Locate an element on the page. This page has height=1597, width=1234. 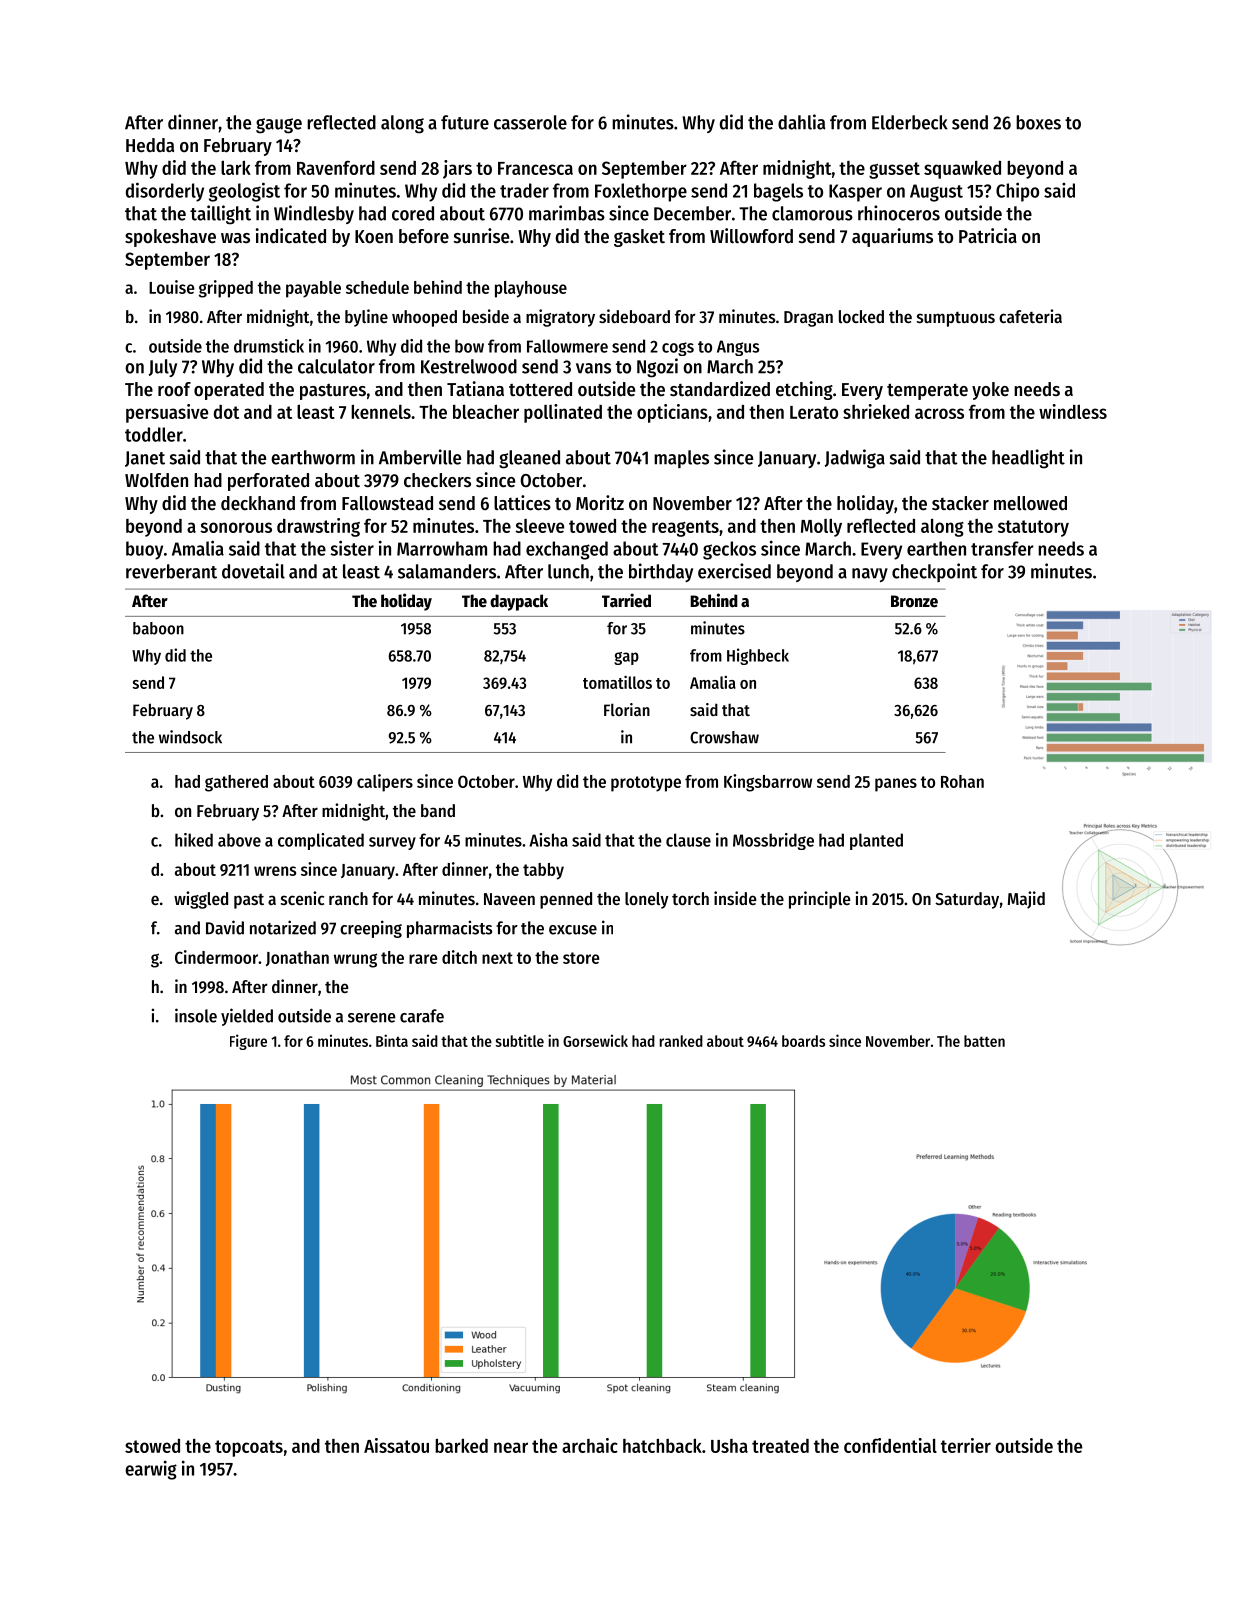
earwig is located at coordinates (151, 1470).
